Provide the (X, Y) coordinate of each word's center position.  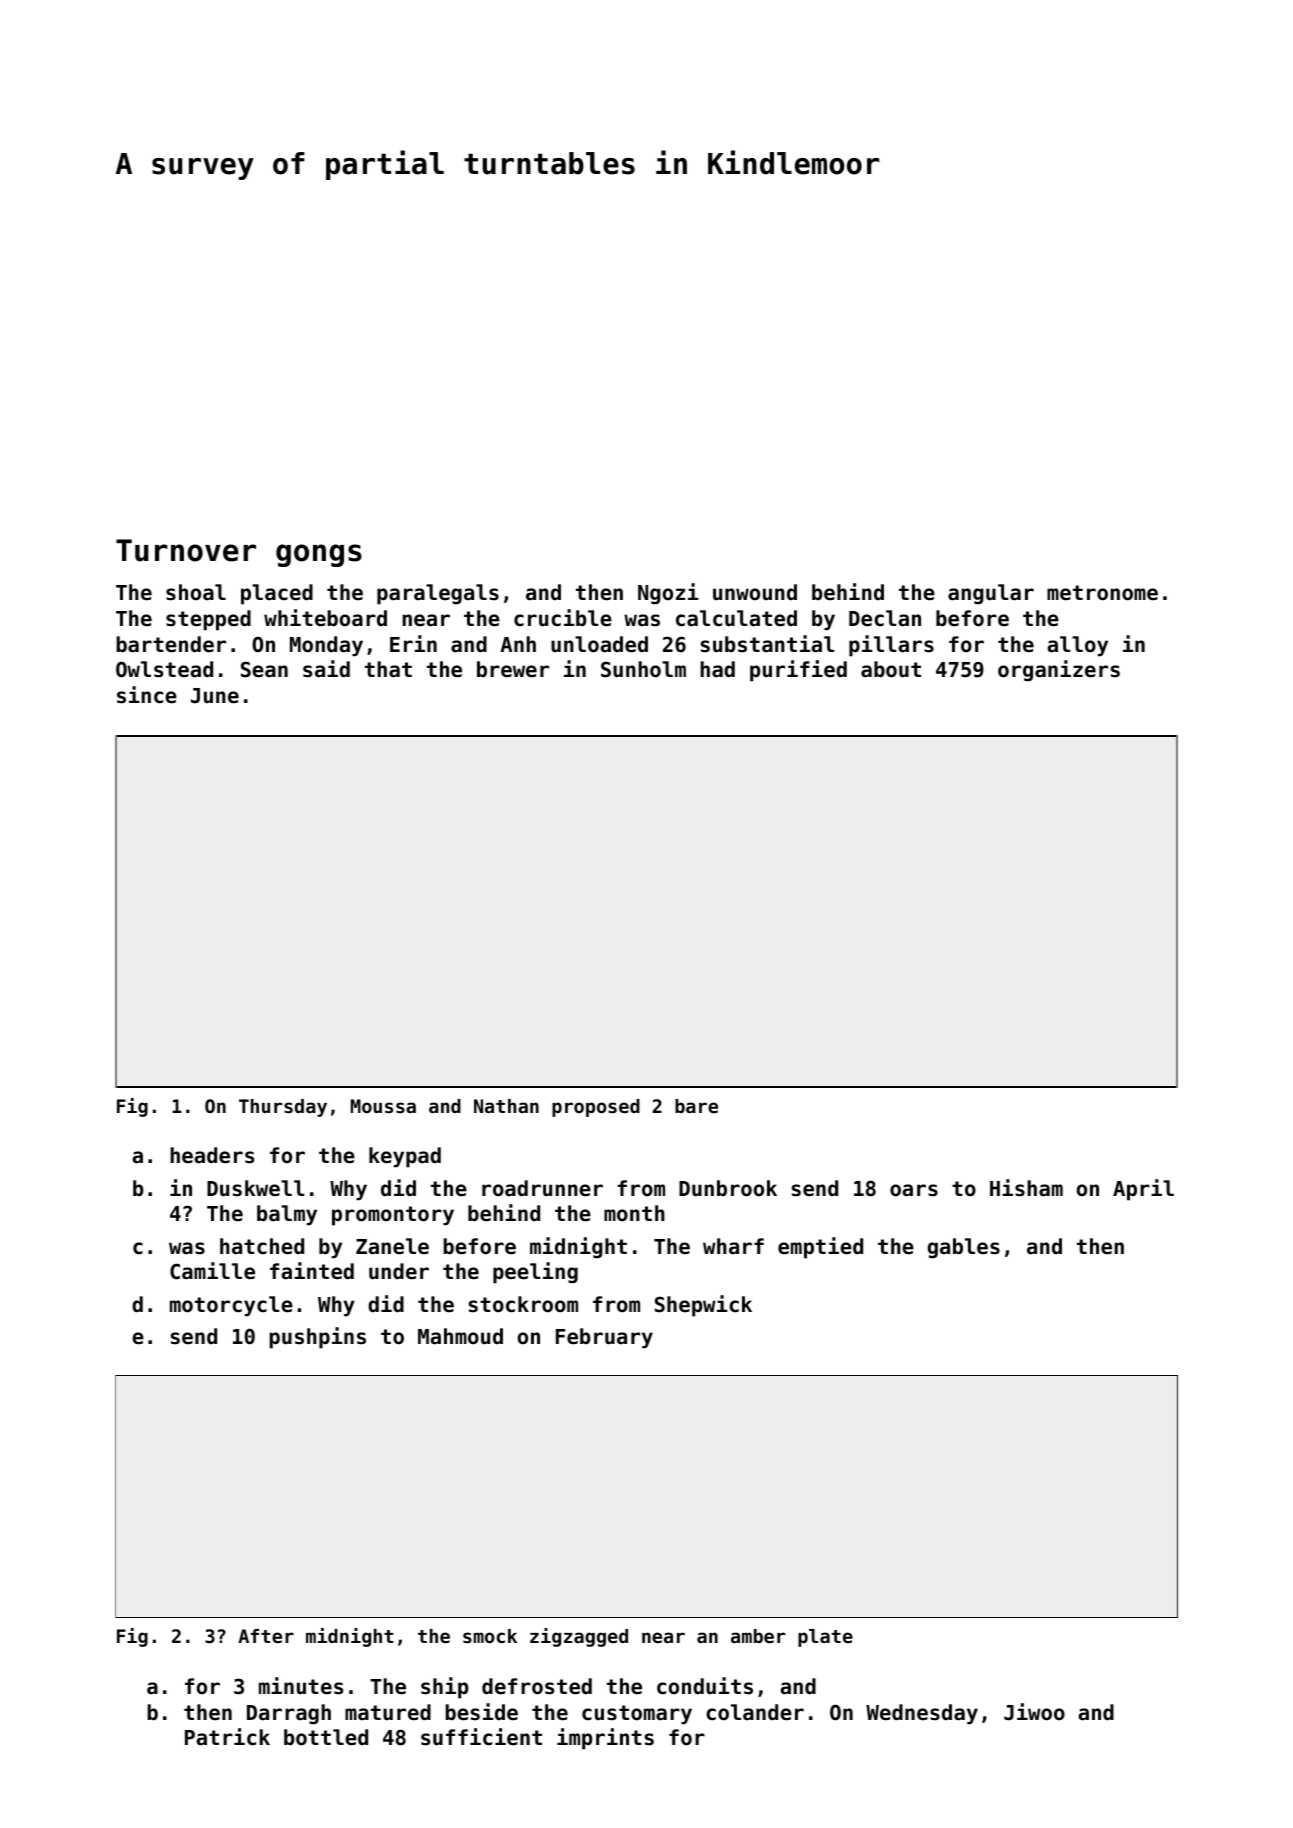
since (147, 695)
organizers (1059, 670)
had (717, 669)
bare (696, 1106)
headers (212, 1155)
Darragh (289, 1714)
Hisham (1026, 1188)
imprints (605, 1739)
